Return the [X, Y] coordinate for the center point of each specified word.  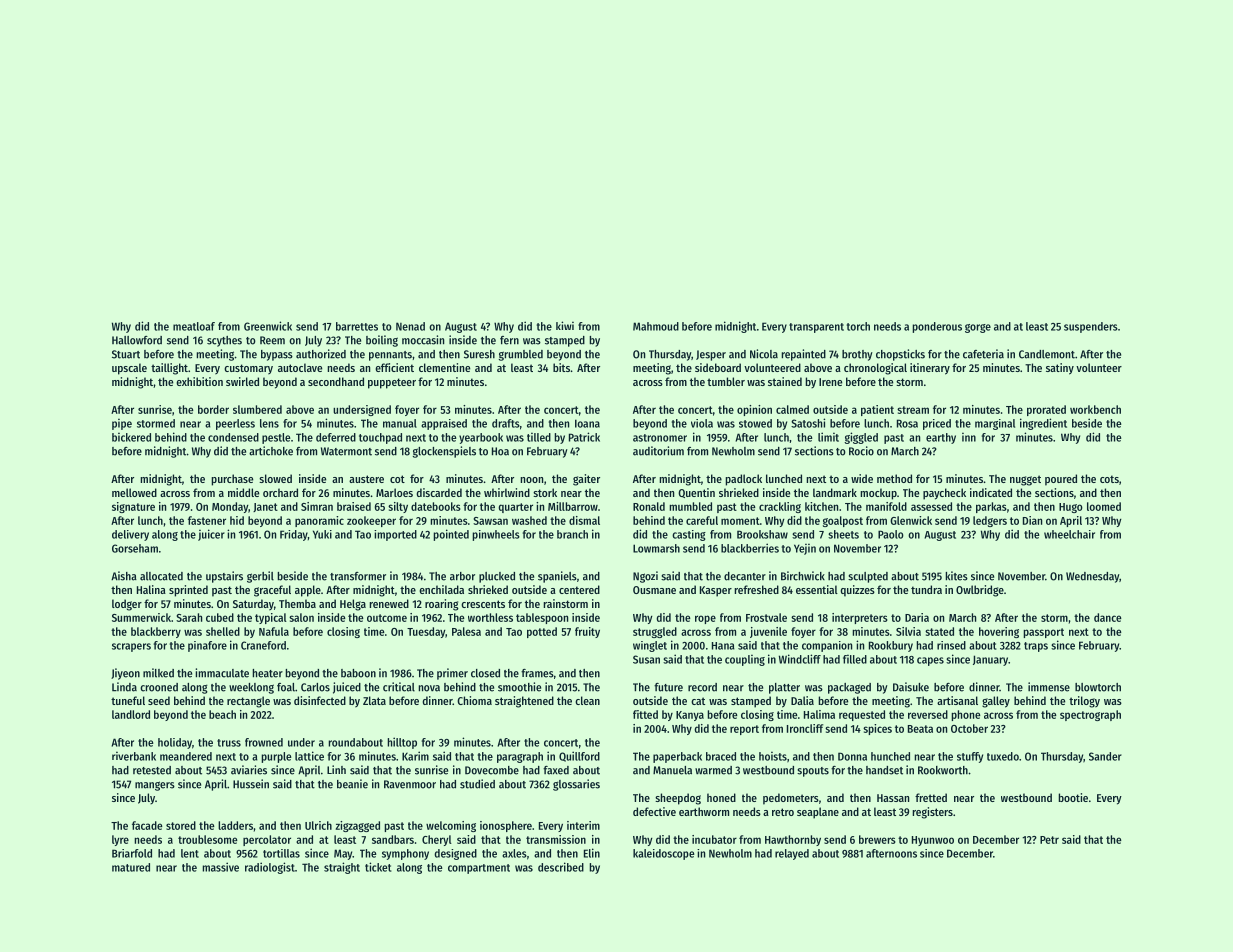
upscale [129, 369]
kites [956, 576]
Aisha [124, 576]
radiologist [270, 868]
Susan [646, 659]
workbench [1095, 409]
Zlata [374, 700]
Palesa [466, 631]
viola [702, 423]
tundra [926, 589]
